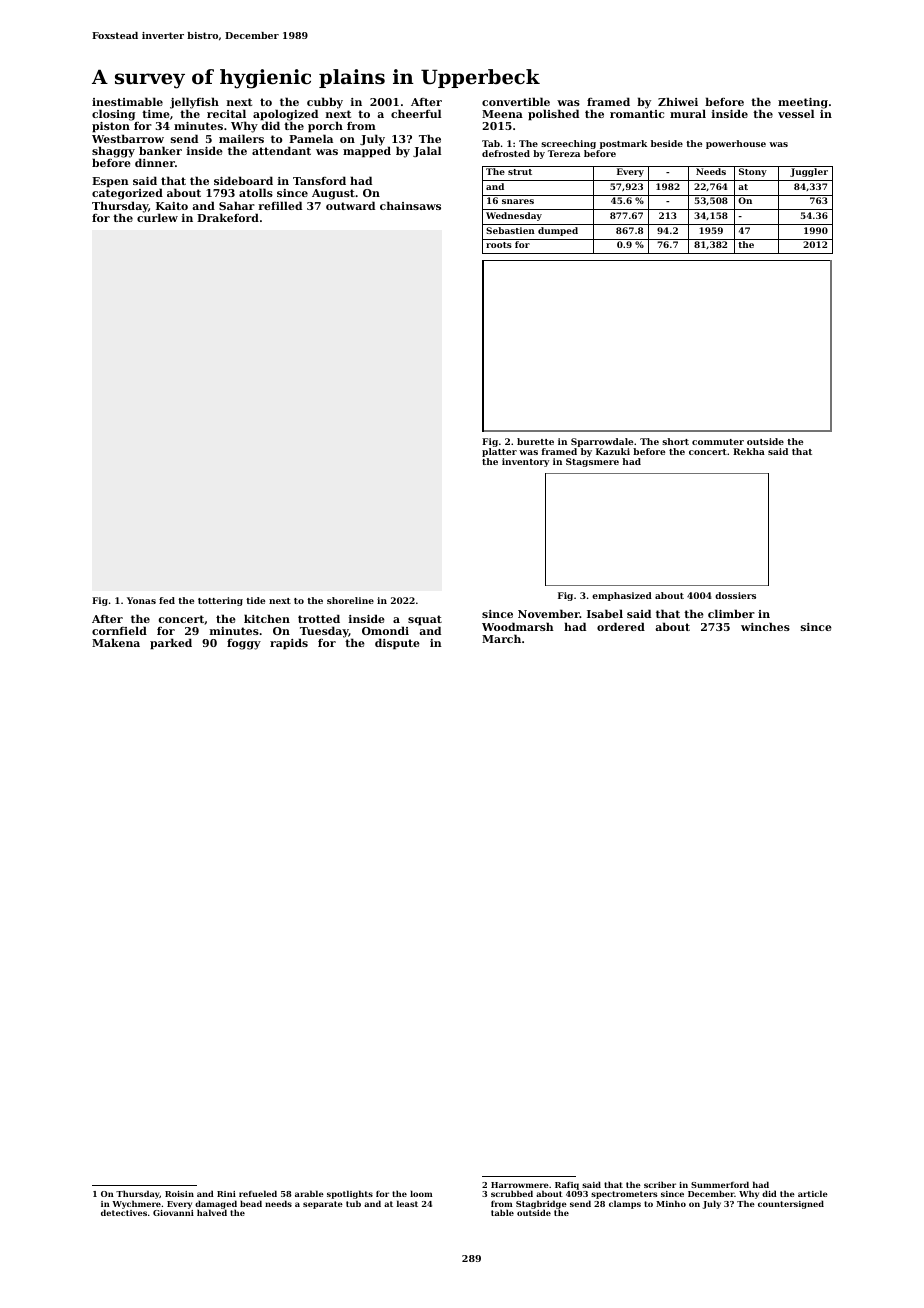 The height and width of the screenshot is (1308, 924). I want to click on countersigned, so click(791, 1204).
